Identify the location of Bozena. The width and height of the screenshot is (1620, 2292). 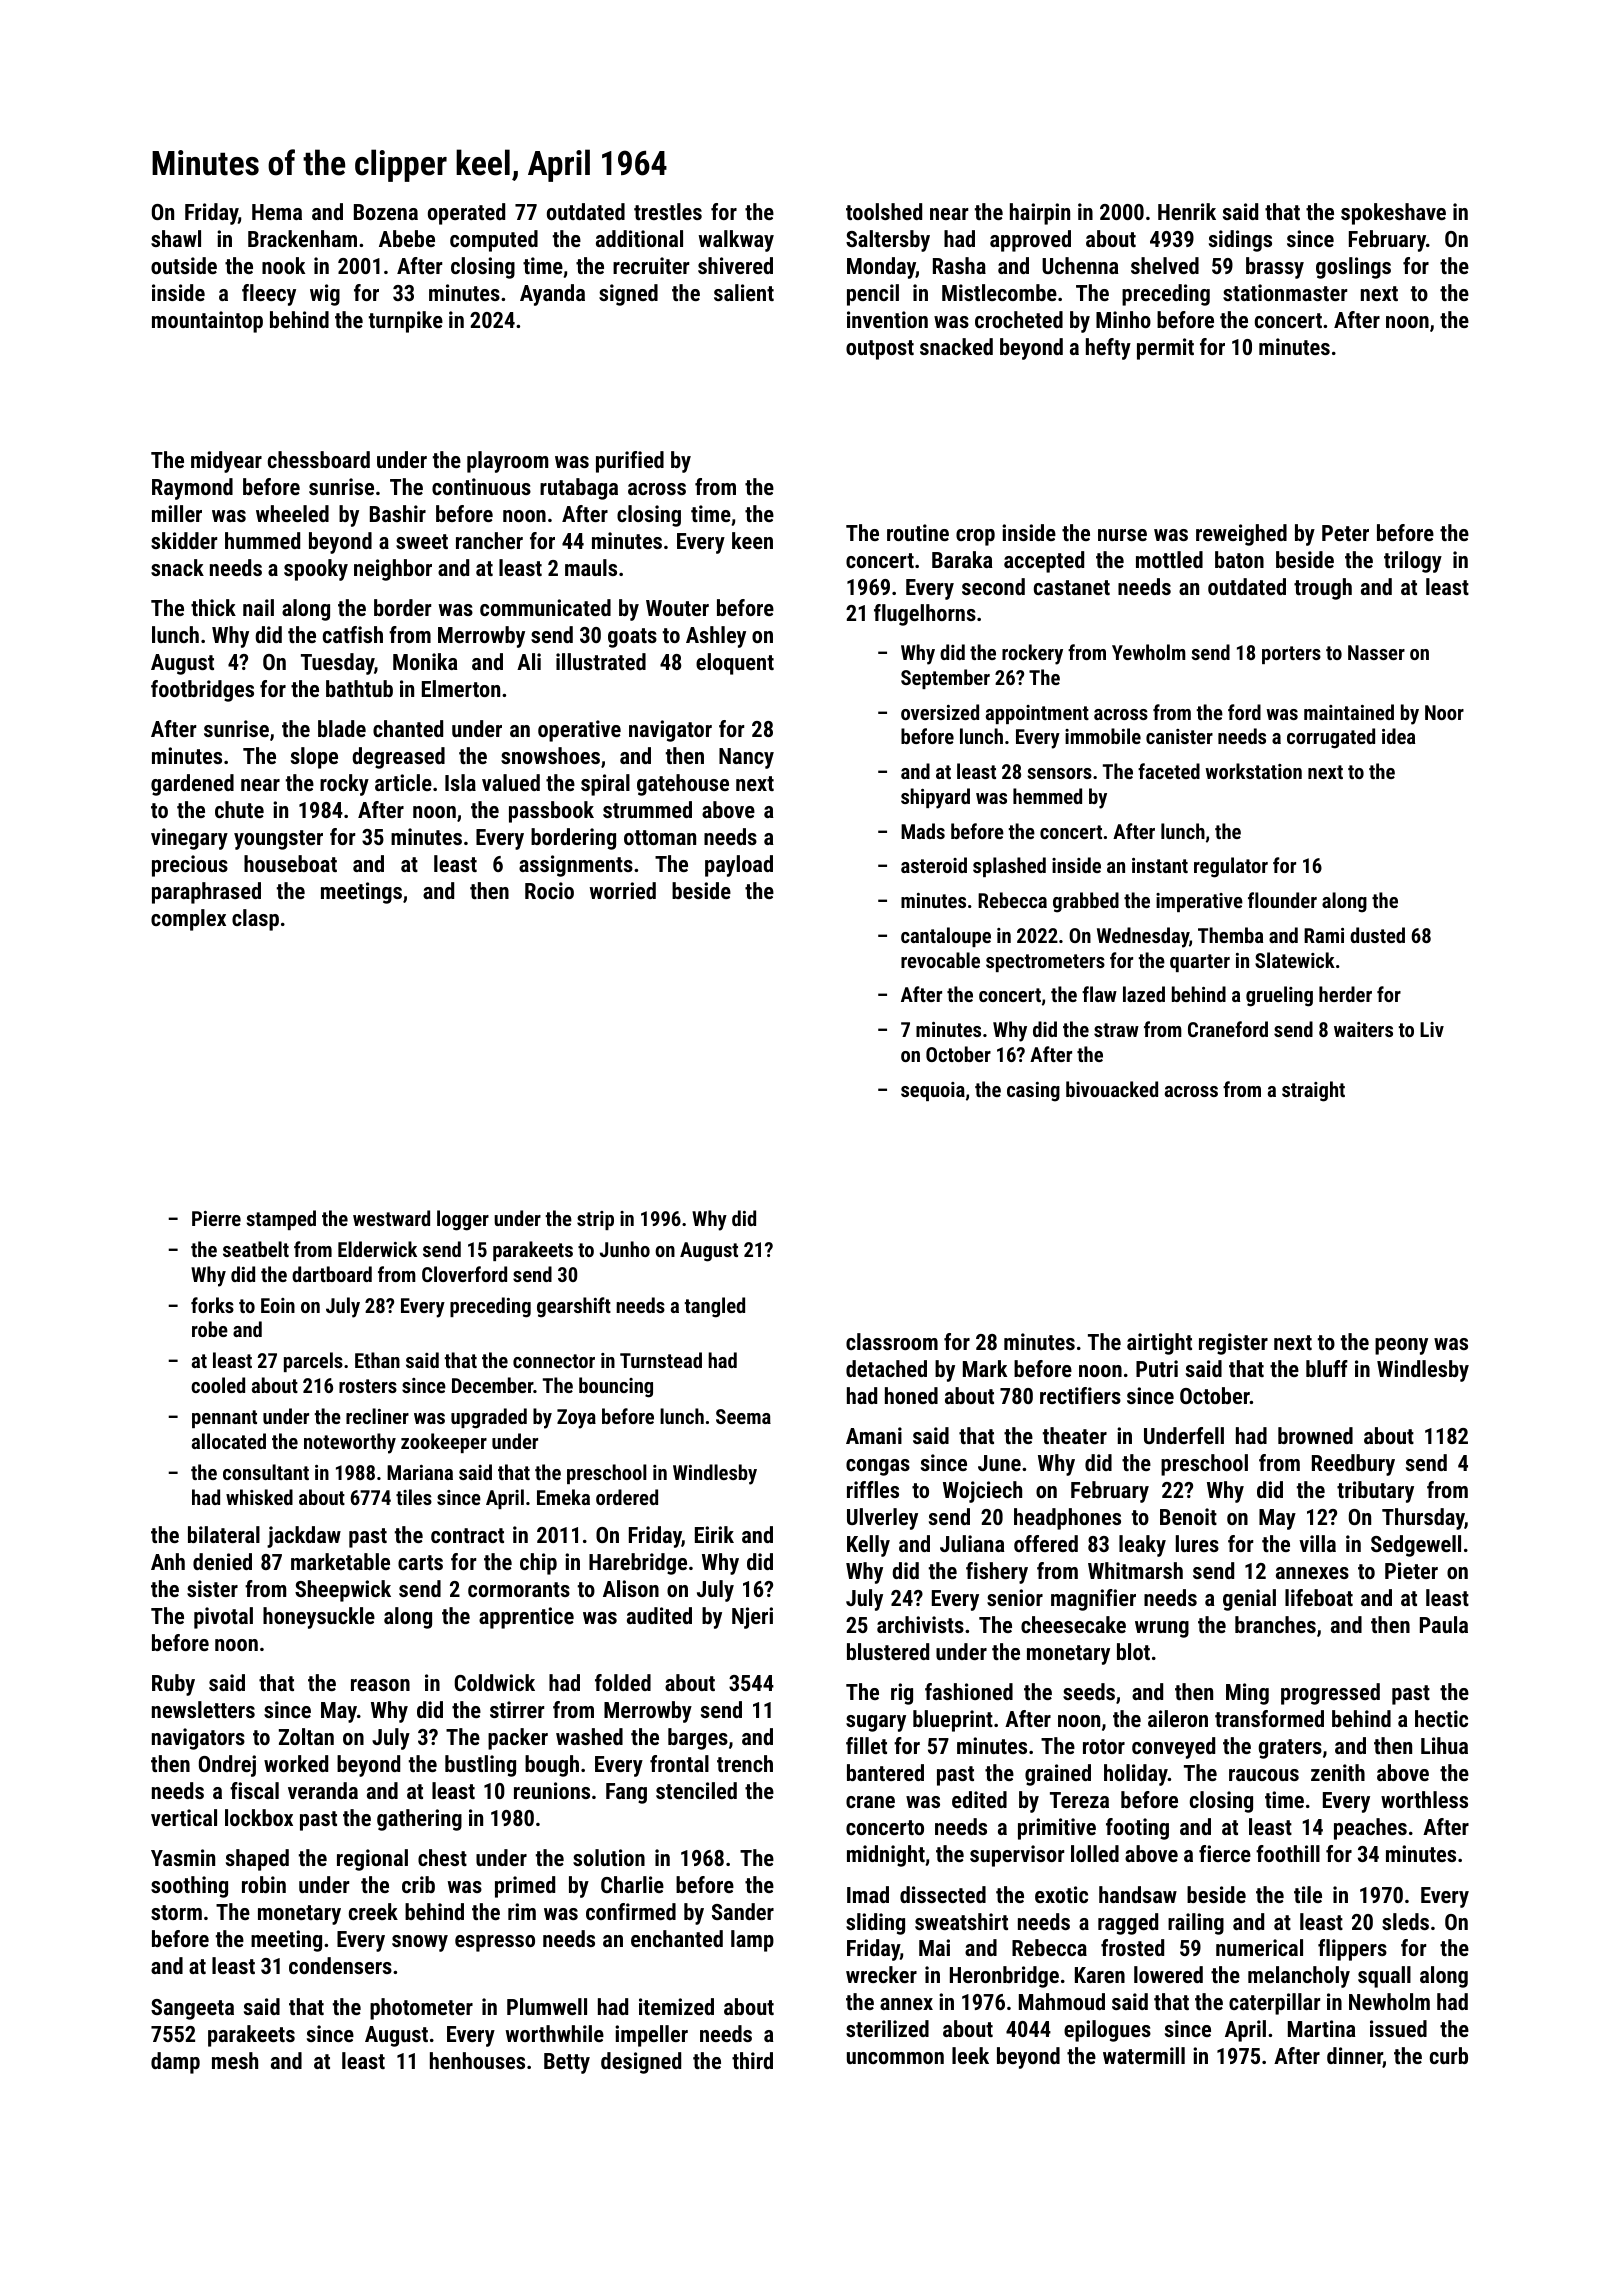
(386, 212).
